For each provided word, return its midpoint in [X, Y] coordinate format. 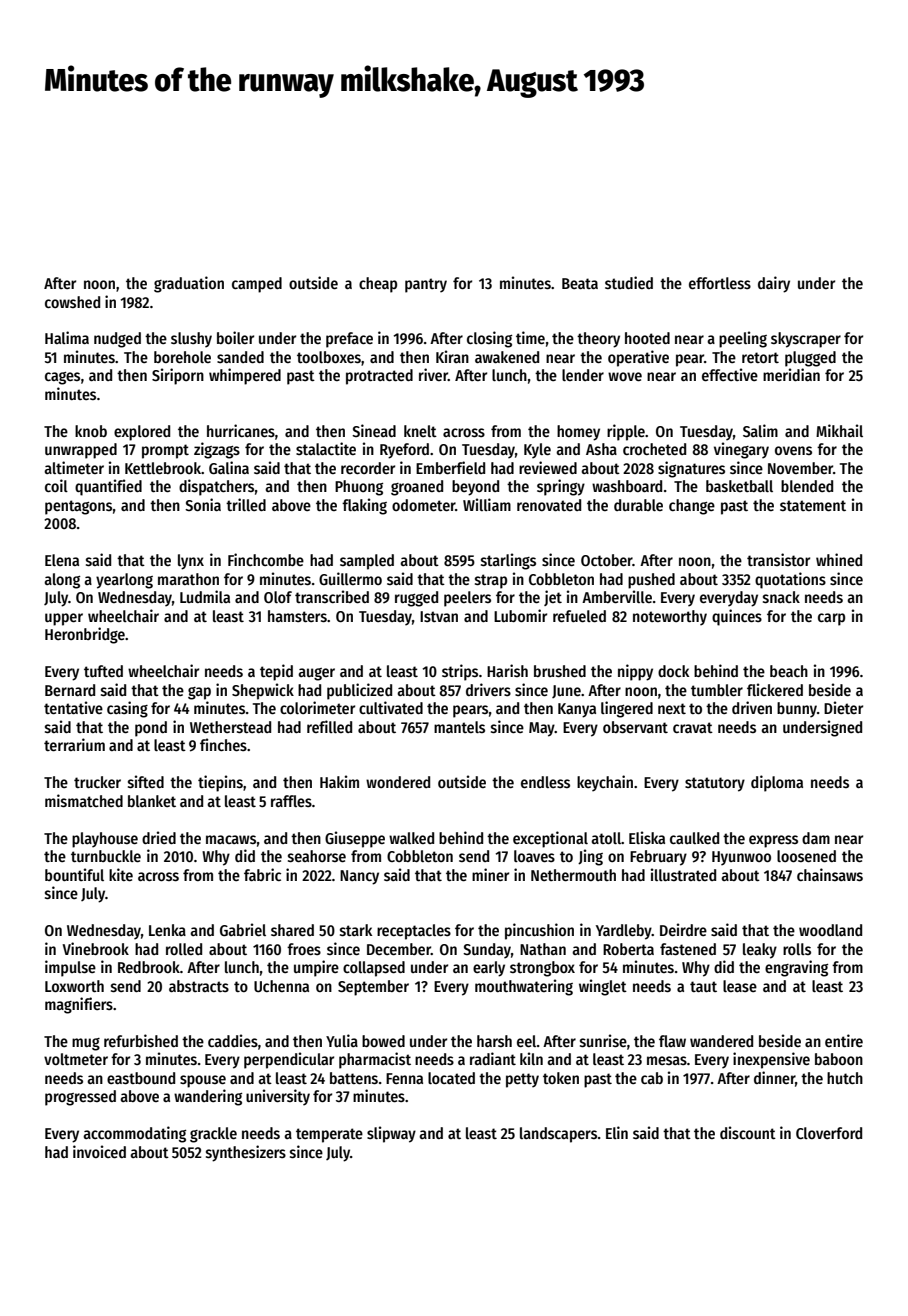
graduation [189, 284]
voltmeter [76, 1059]
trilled [246, 504]
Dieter [843, 707]
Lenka [167, 930]
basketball [739, 486]
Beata [580, 283]
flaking [364, 506]
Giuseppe [355, 839]
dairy [774, 284]
